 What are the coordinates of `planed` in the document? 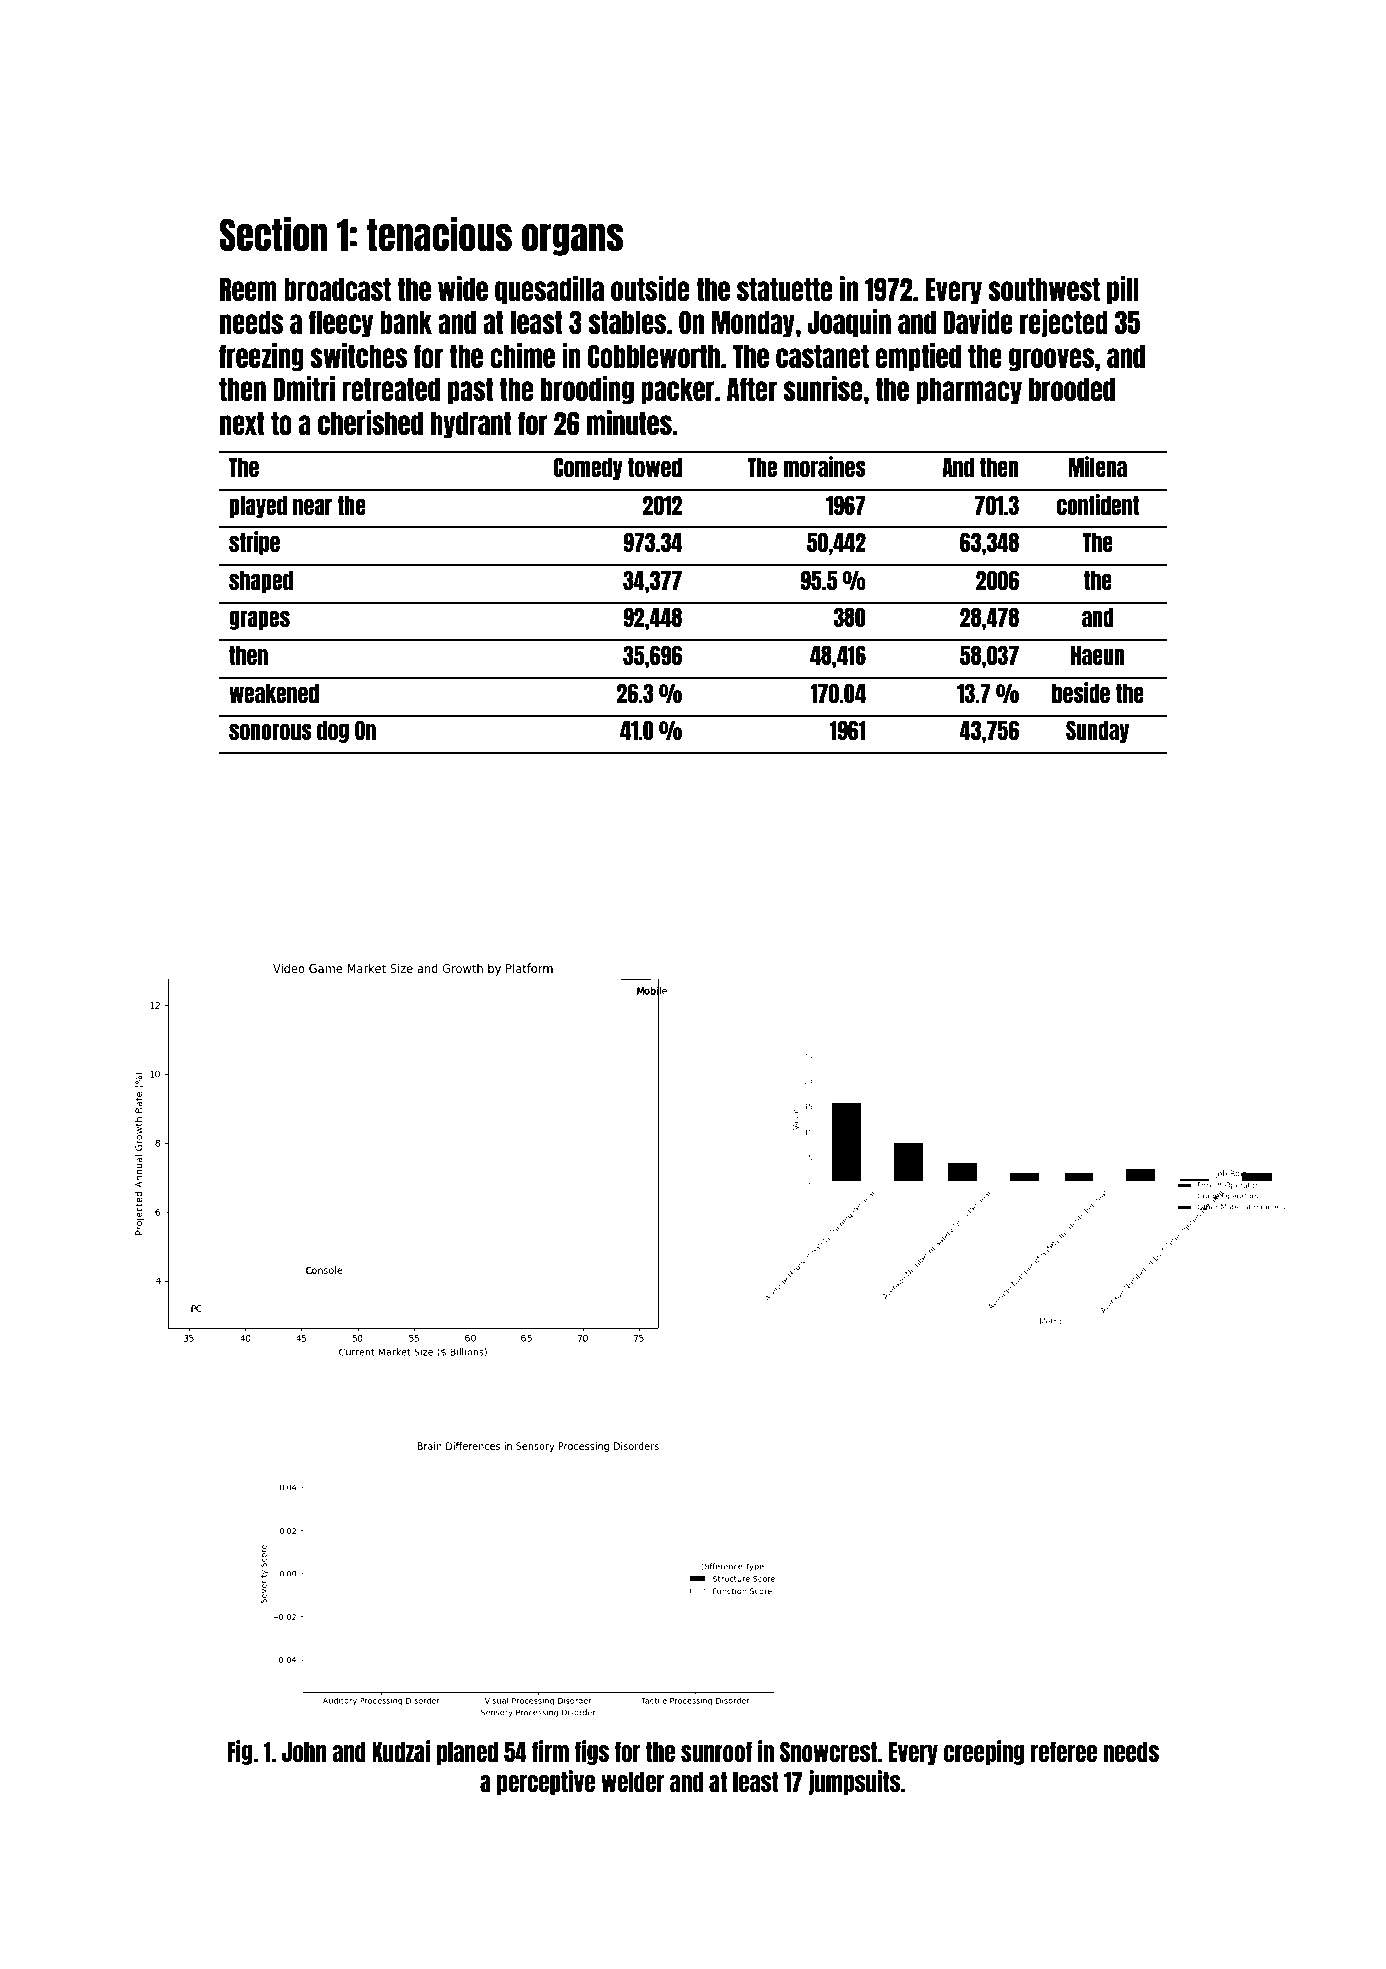 It's located at (467, 1753).
